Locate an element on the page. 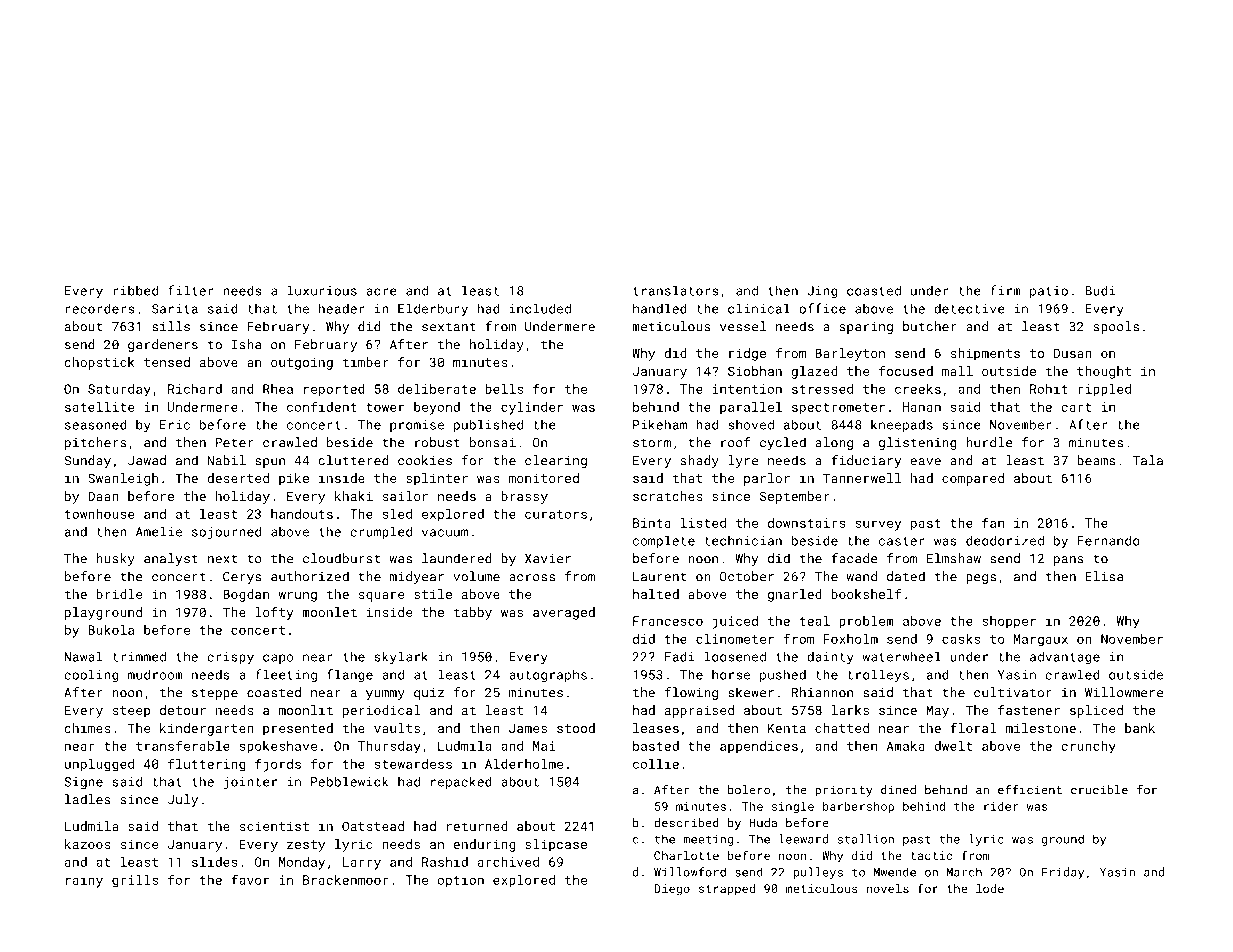 The height and width of the document is (952, 1233). acre is located at coordinates (381, 292).
